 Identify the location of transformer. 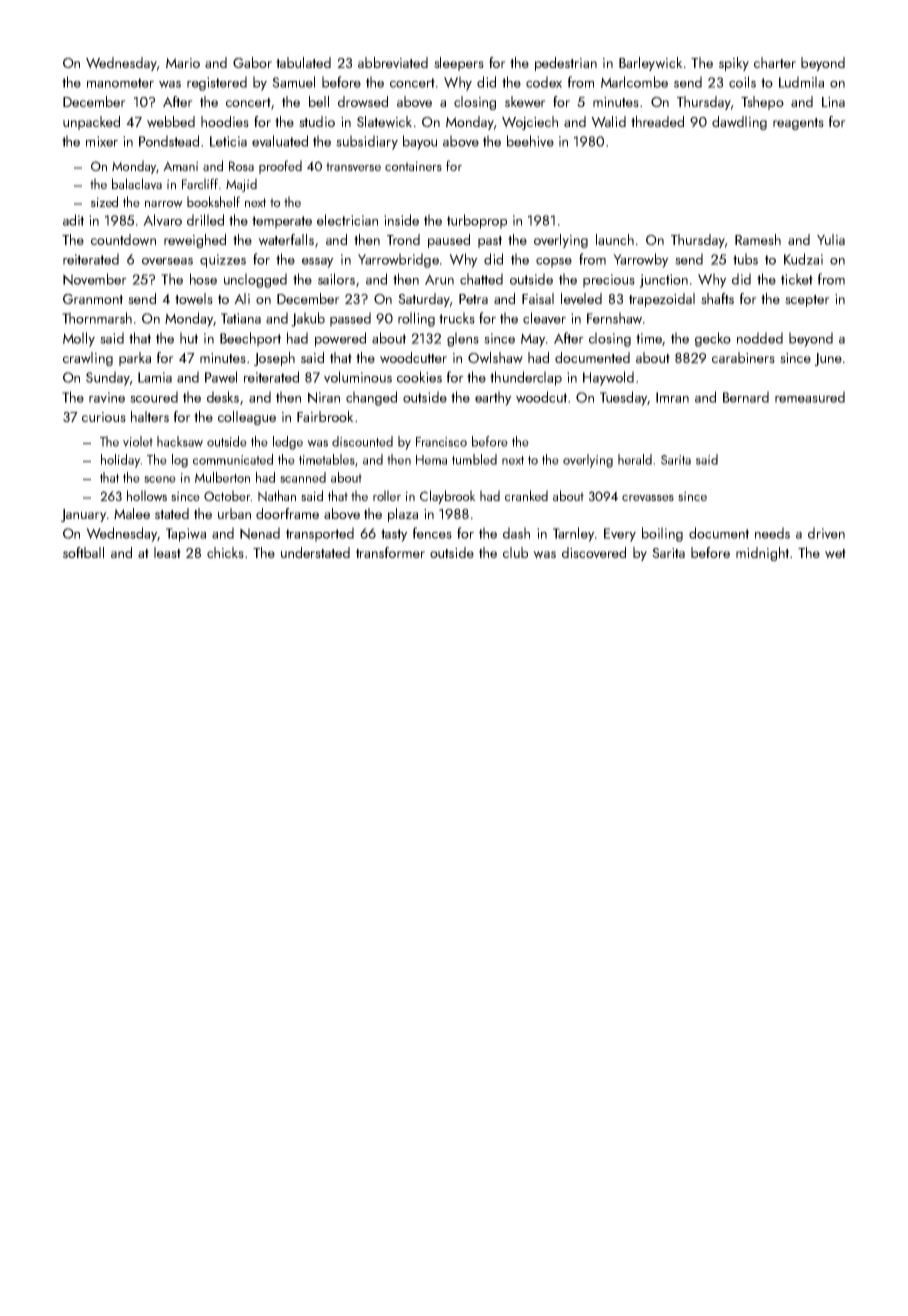
(390, 552).
